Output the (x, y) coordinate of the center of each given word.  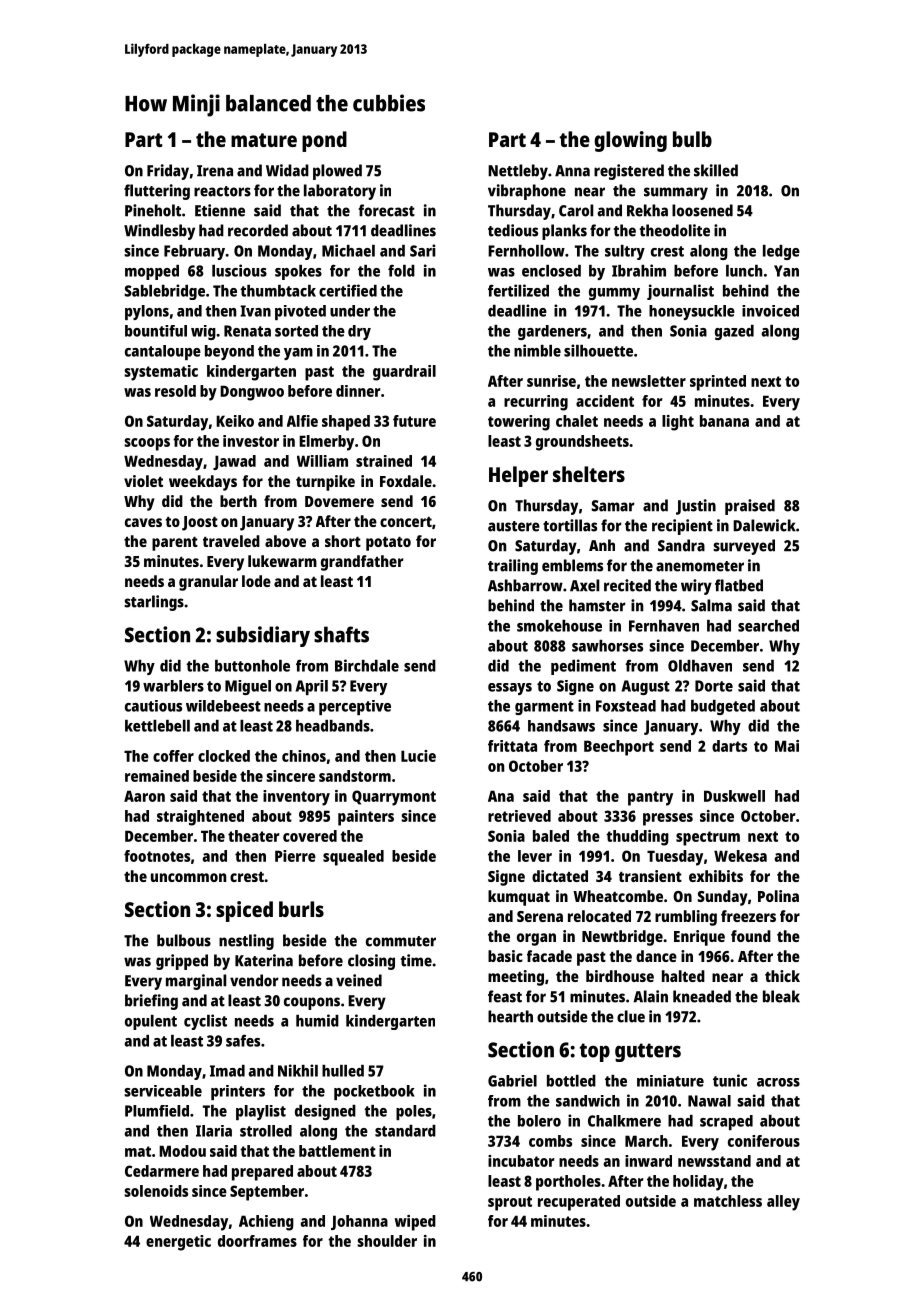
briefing (151, 1002)
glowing (630, 141)
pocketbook (374, 1092)
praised (750, 507)
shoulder (387, 1241)
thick (782, 976)
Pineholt (153, 210)
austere (514, 526)
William (322, 461)
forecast (386, 210)
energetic (178, 1243)
